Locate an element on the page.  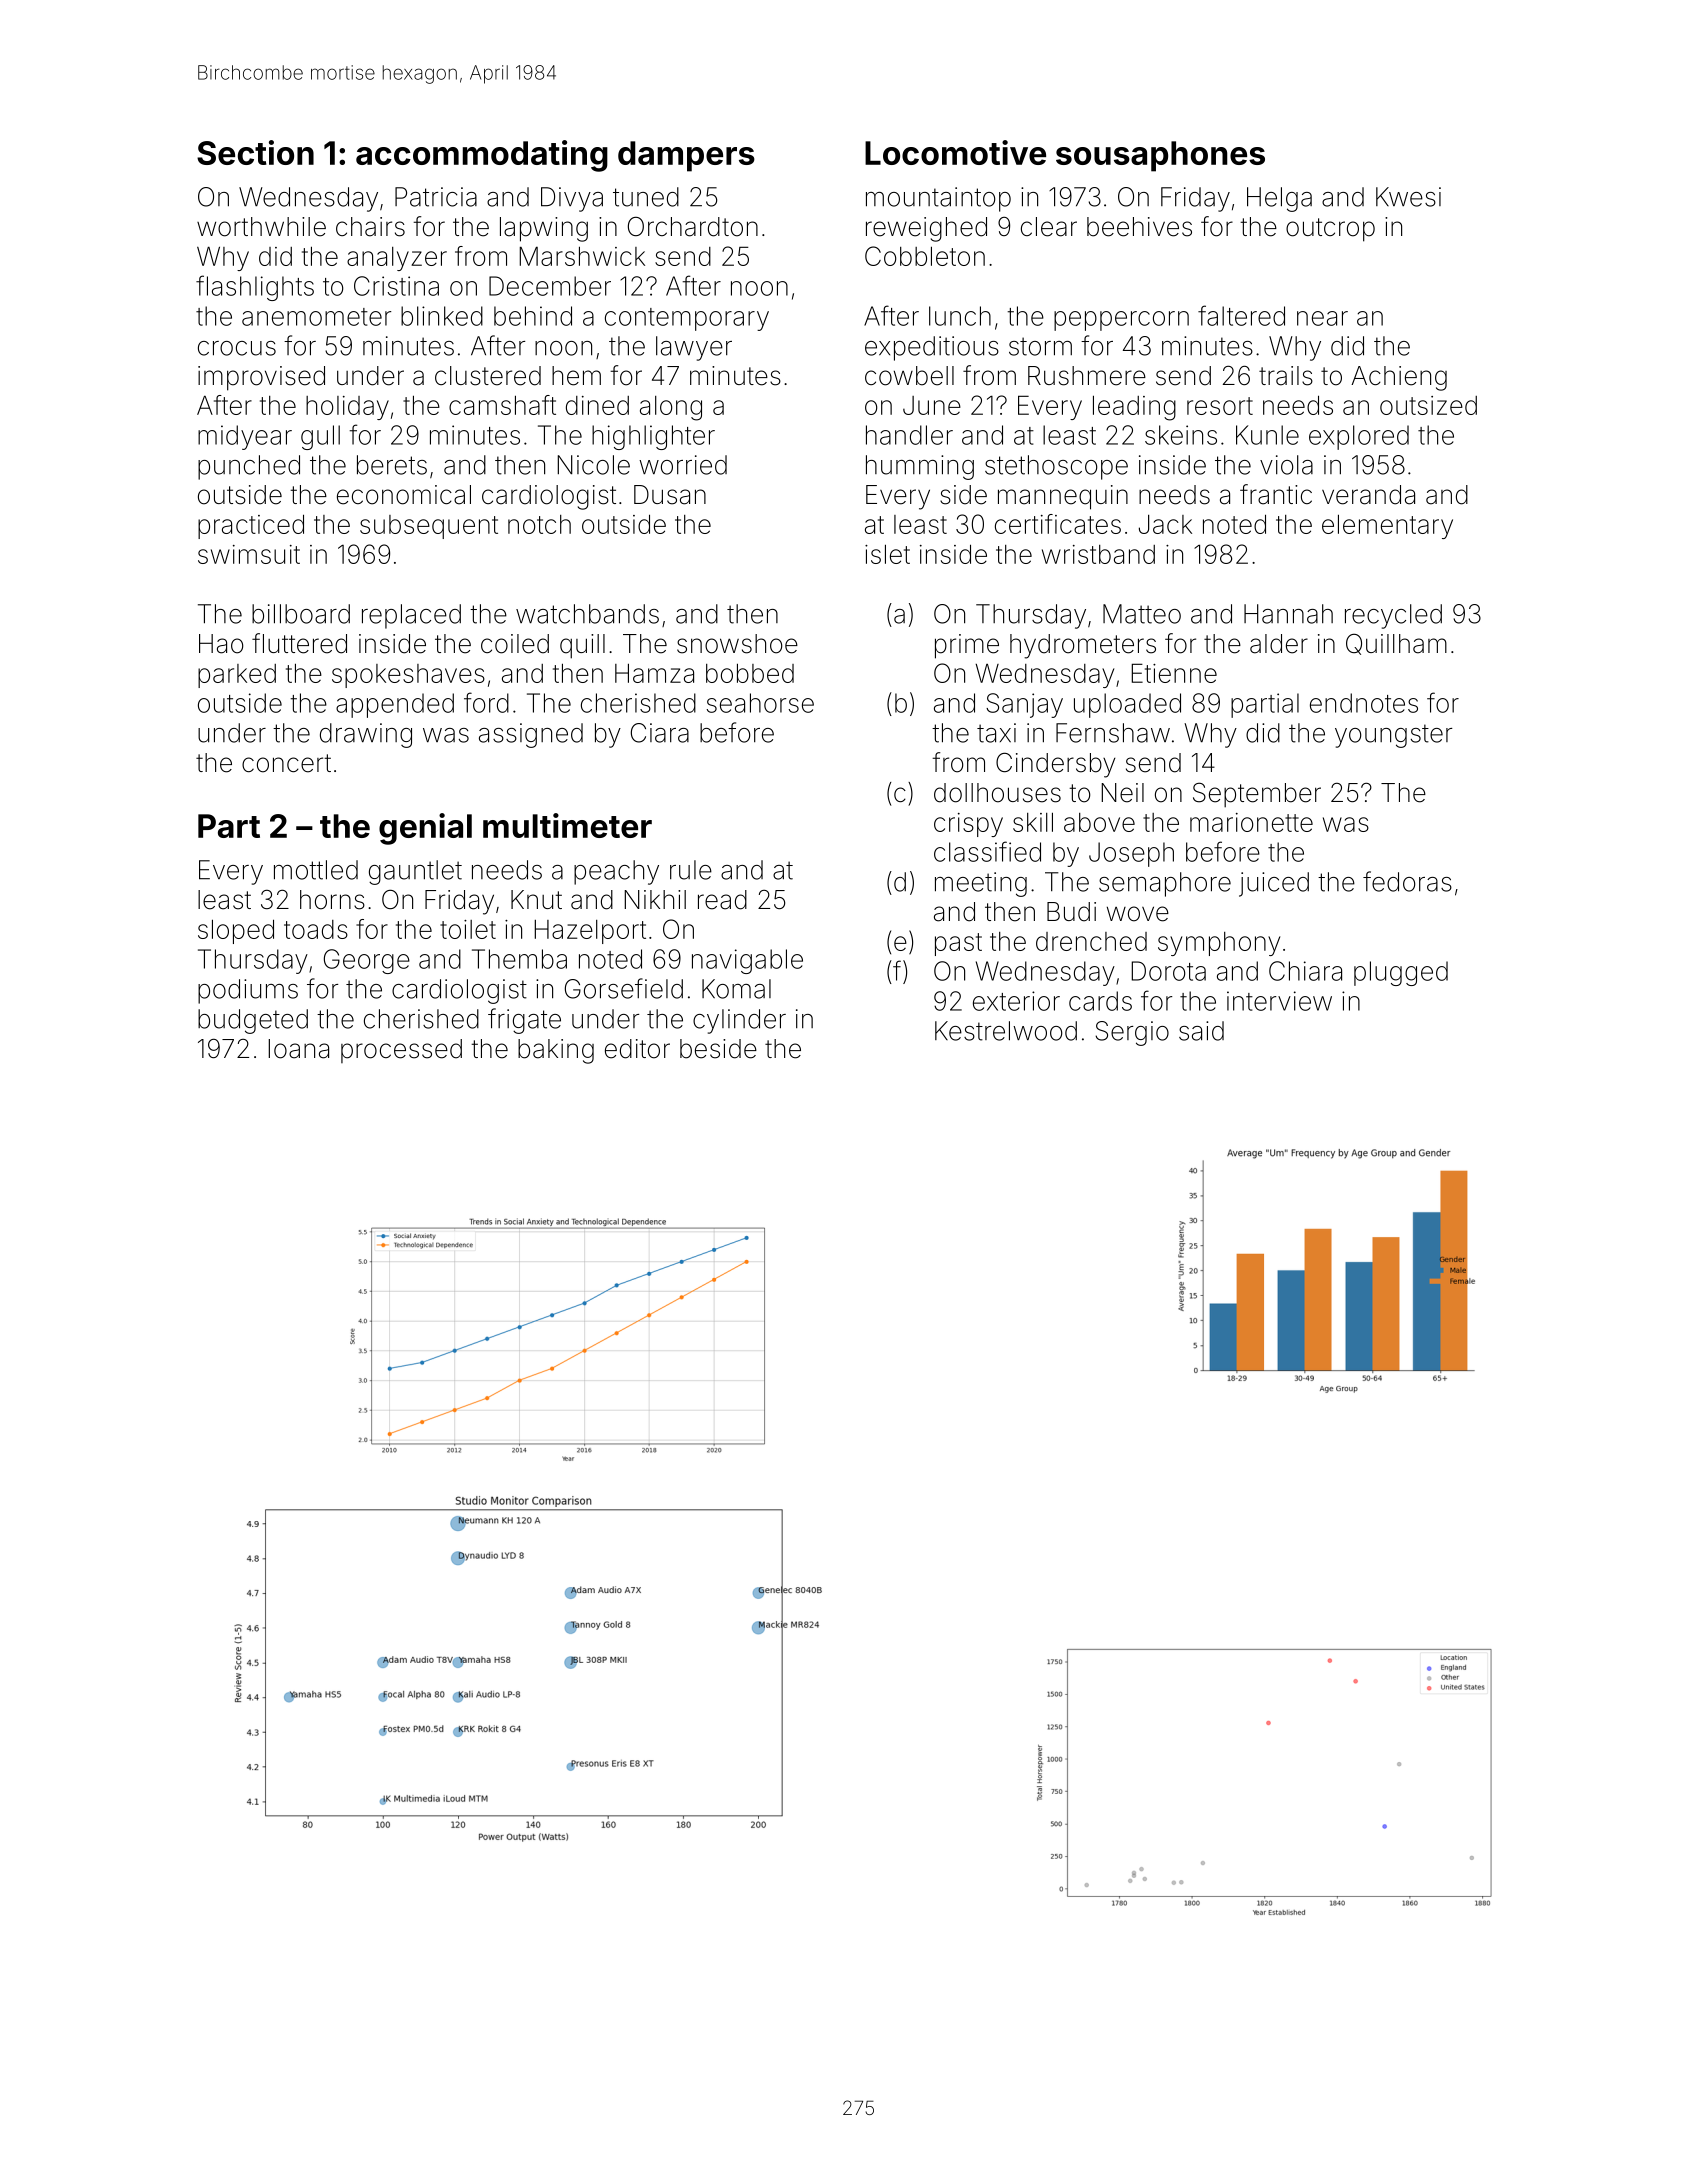
sousaphones is located at coordinates (1160, 156).
